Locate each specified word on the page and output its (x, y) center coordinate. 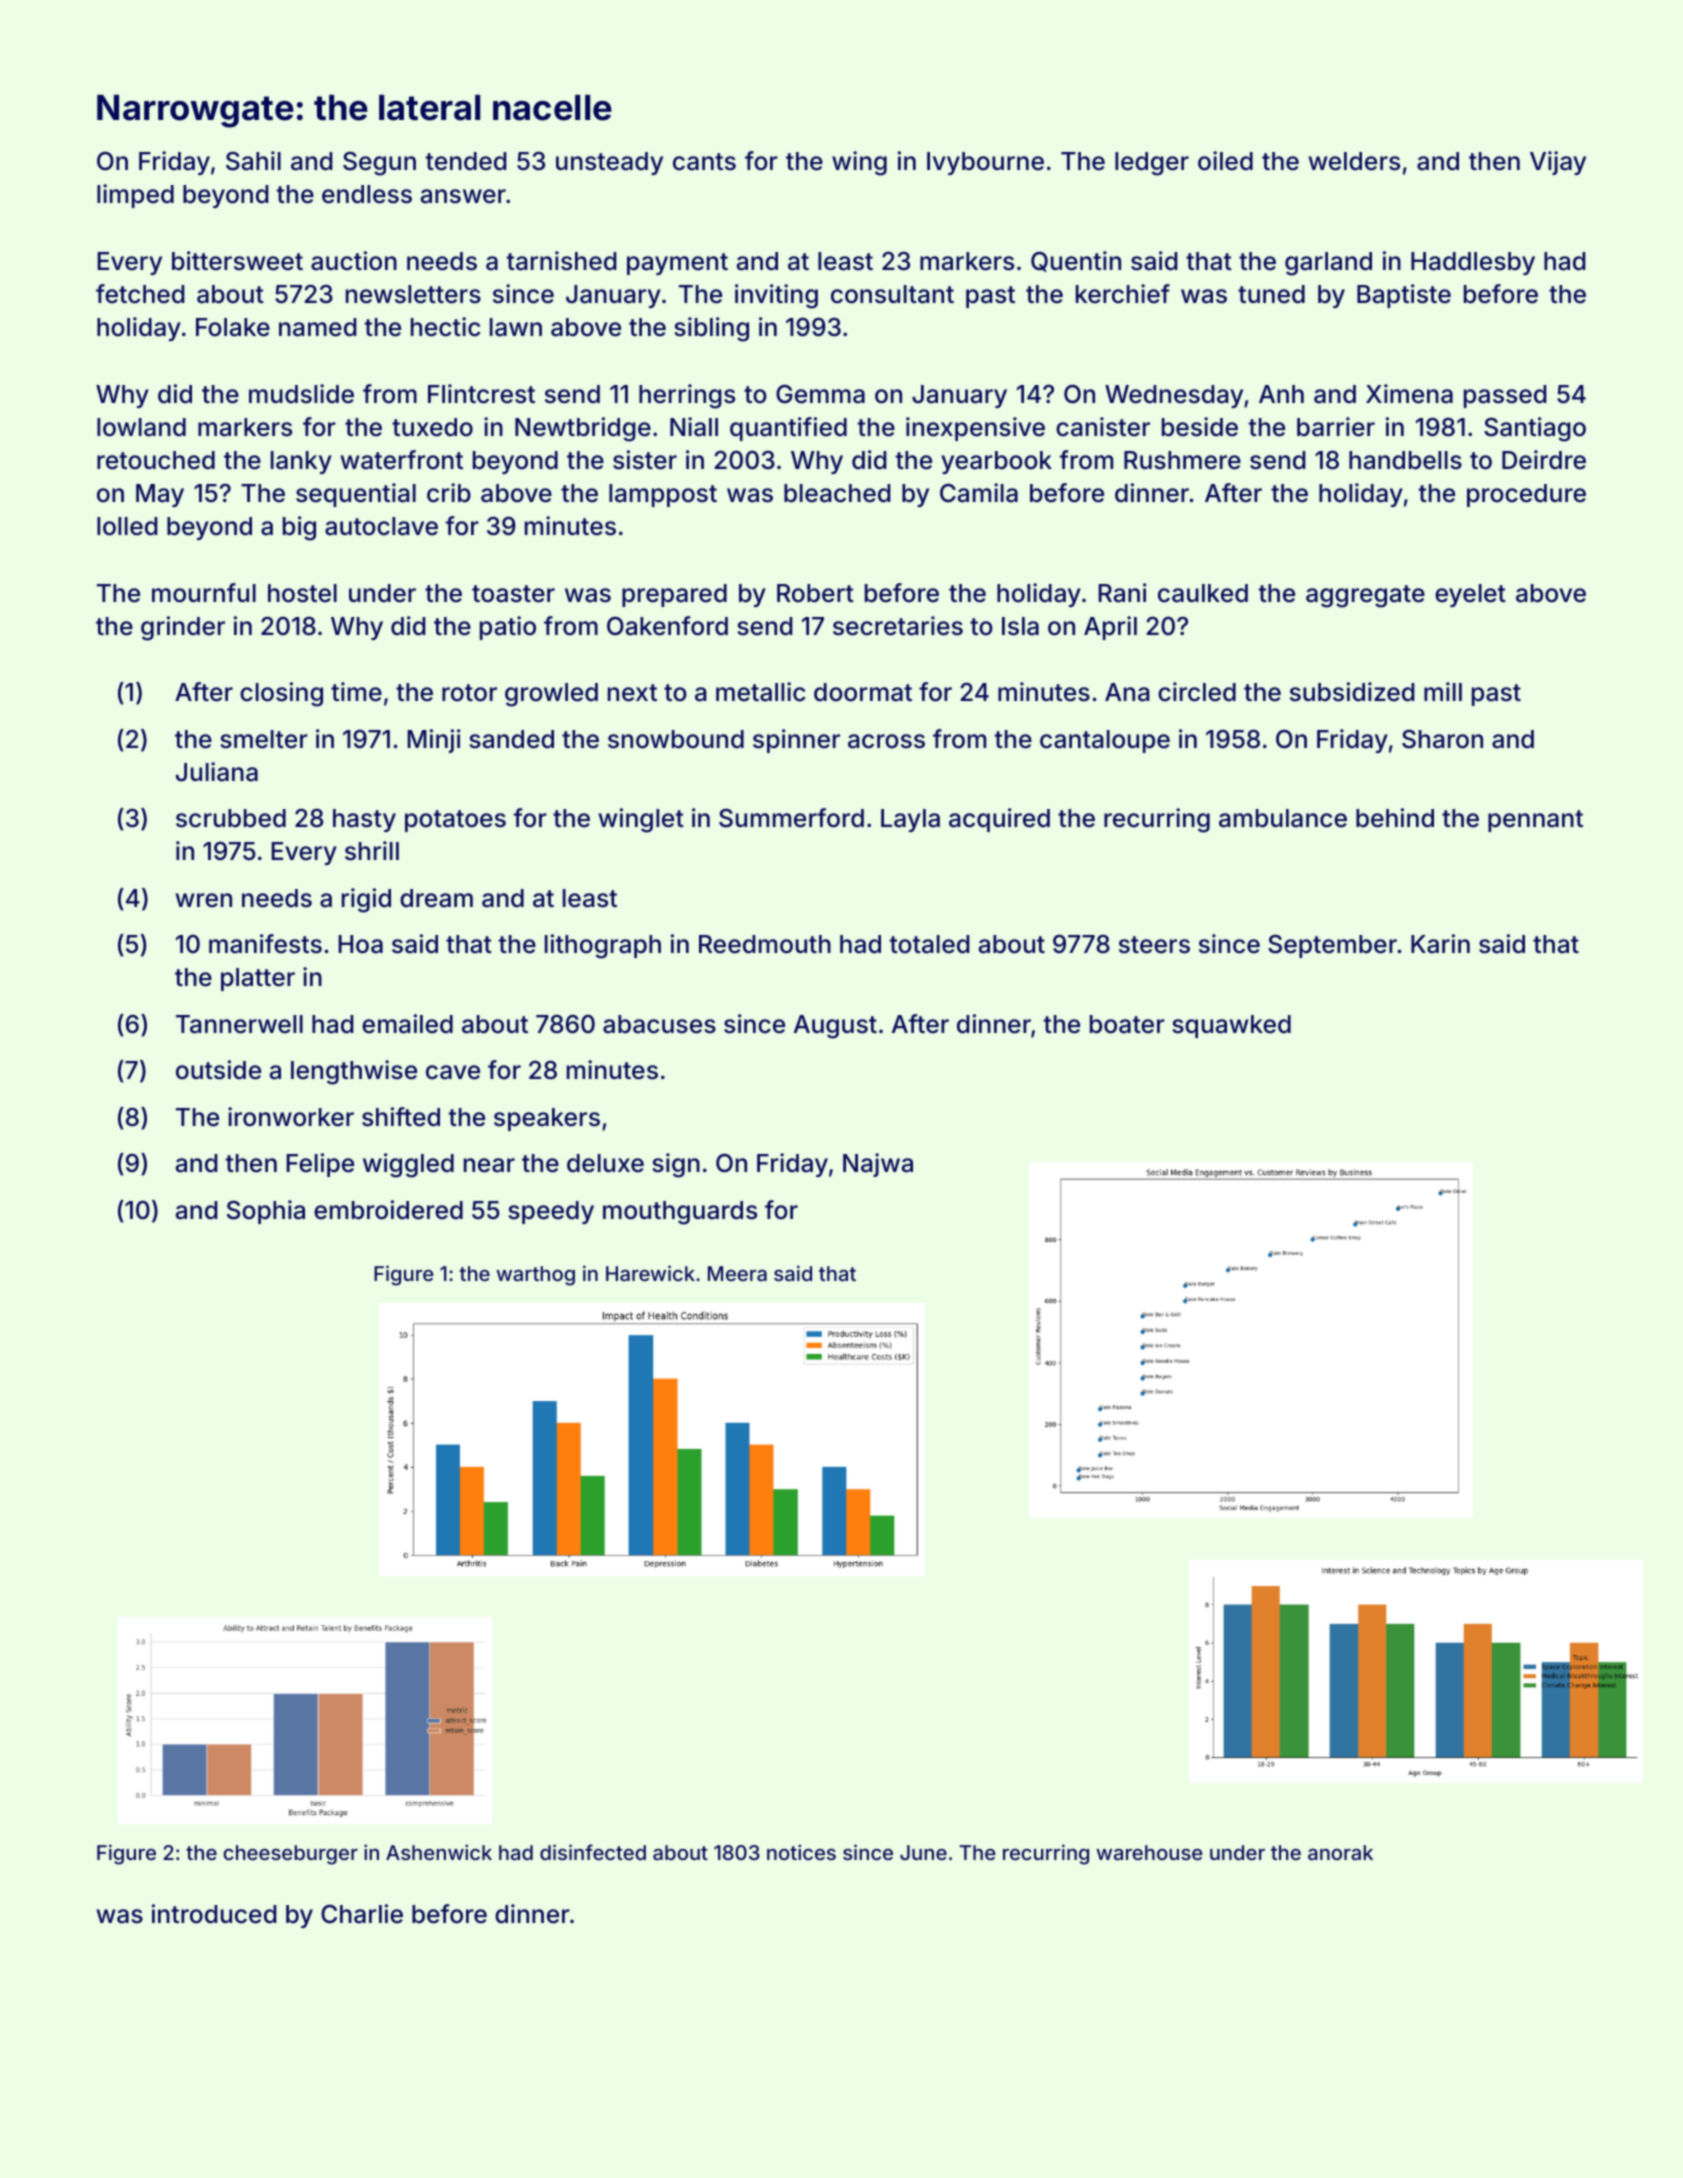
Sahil (253, 161)
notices (801, 1852)
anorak (1340, 1852)
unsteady (609, 163)
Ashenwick (439, 1852)
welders (1354, 161)
